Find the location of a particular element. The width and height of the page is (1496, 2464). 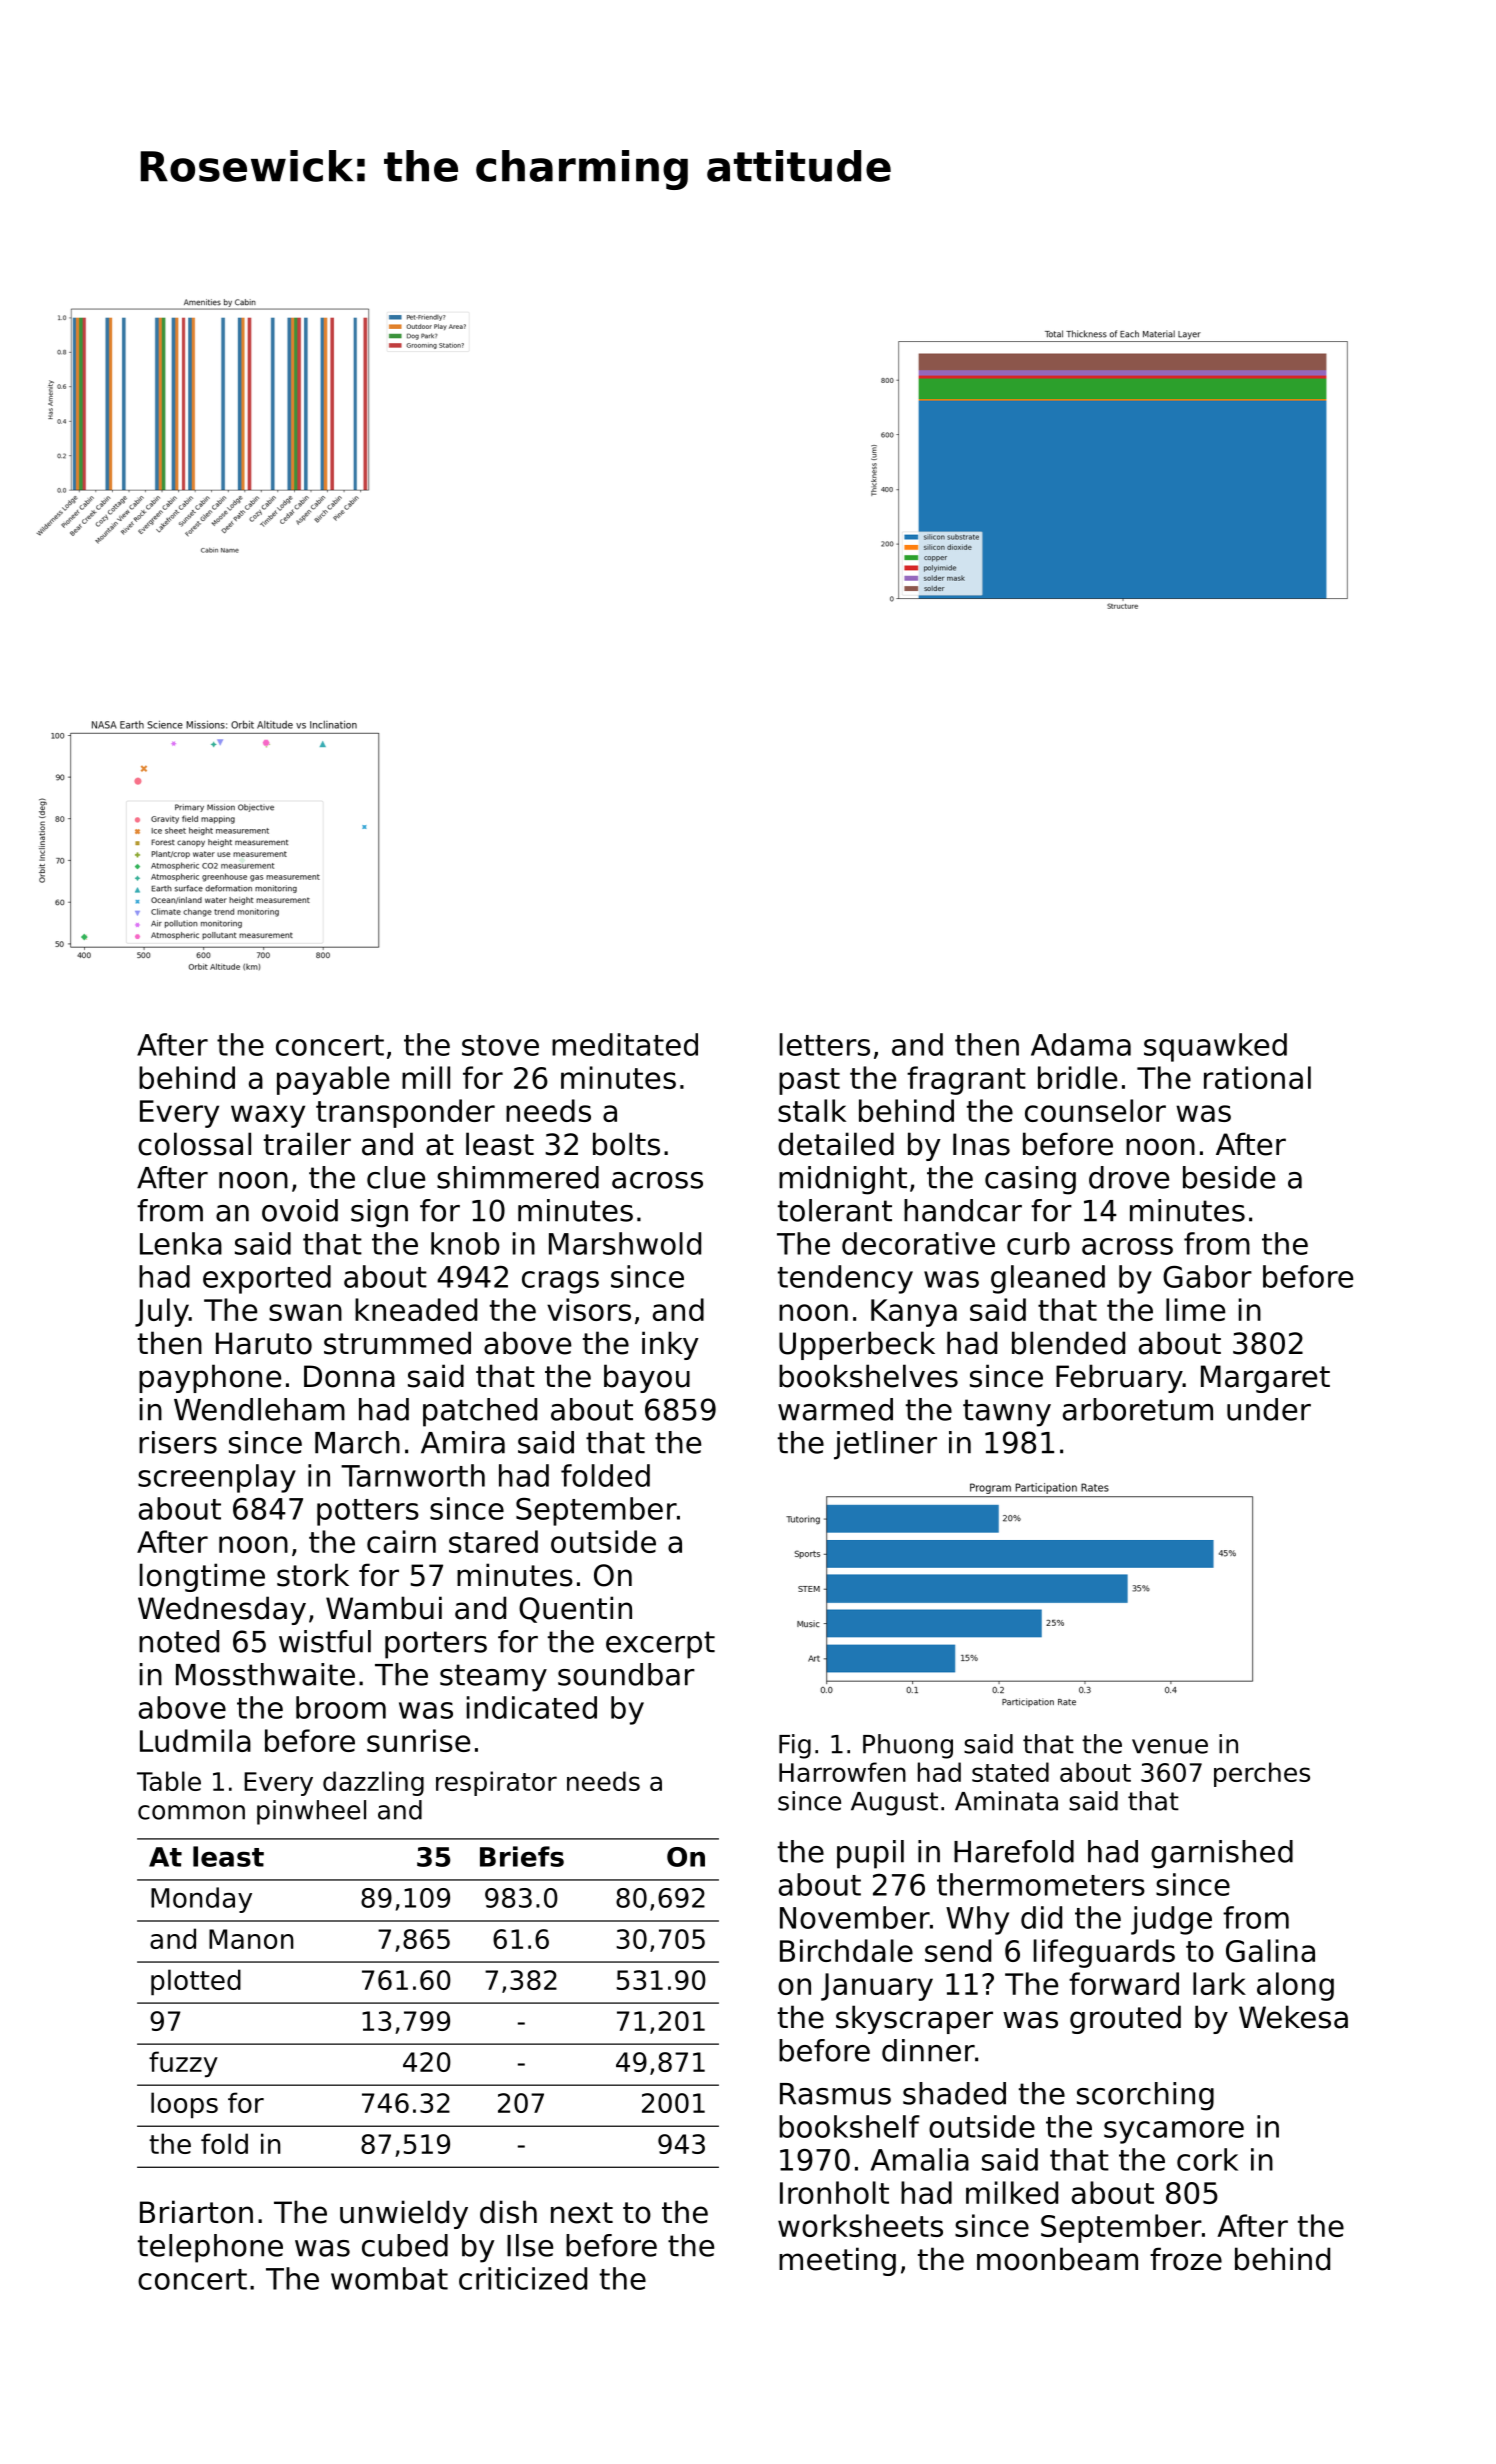

payable is located at coordinates (333, 1080).
